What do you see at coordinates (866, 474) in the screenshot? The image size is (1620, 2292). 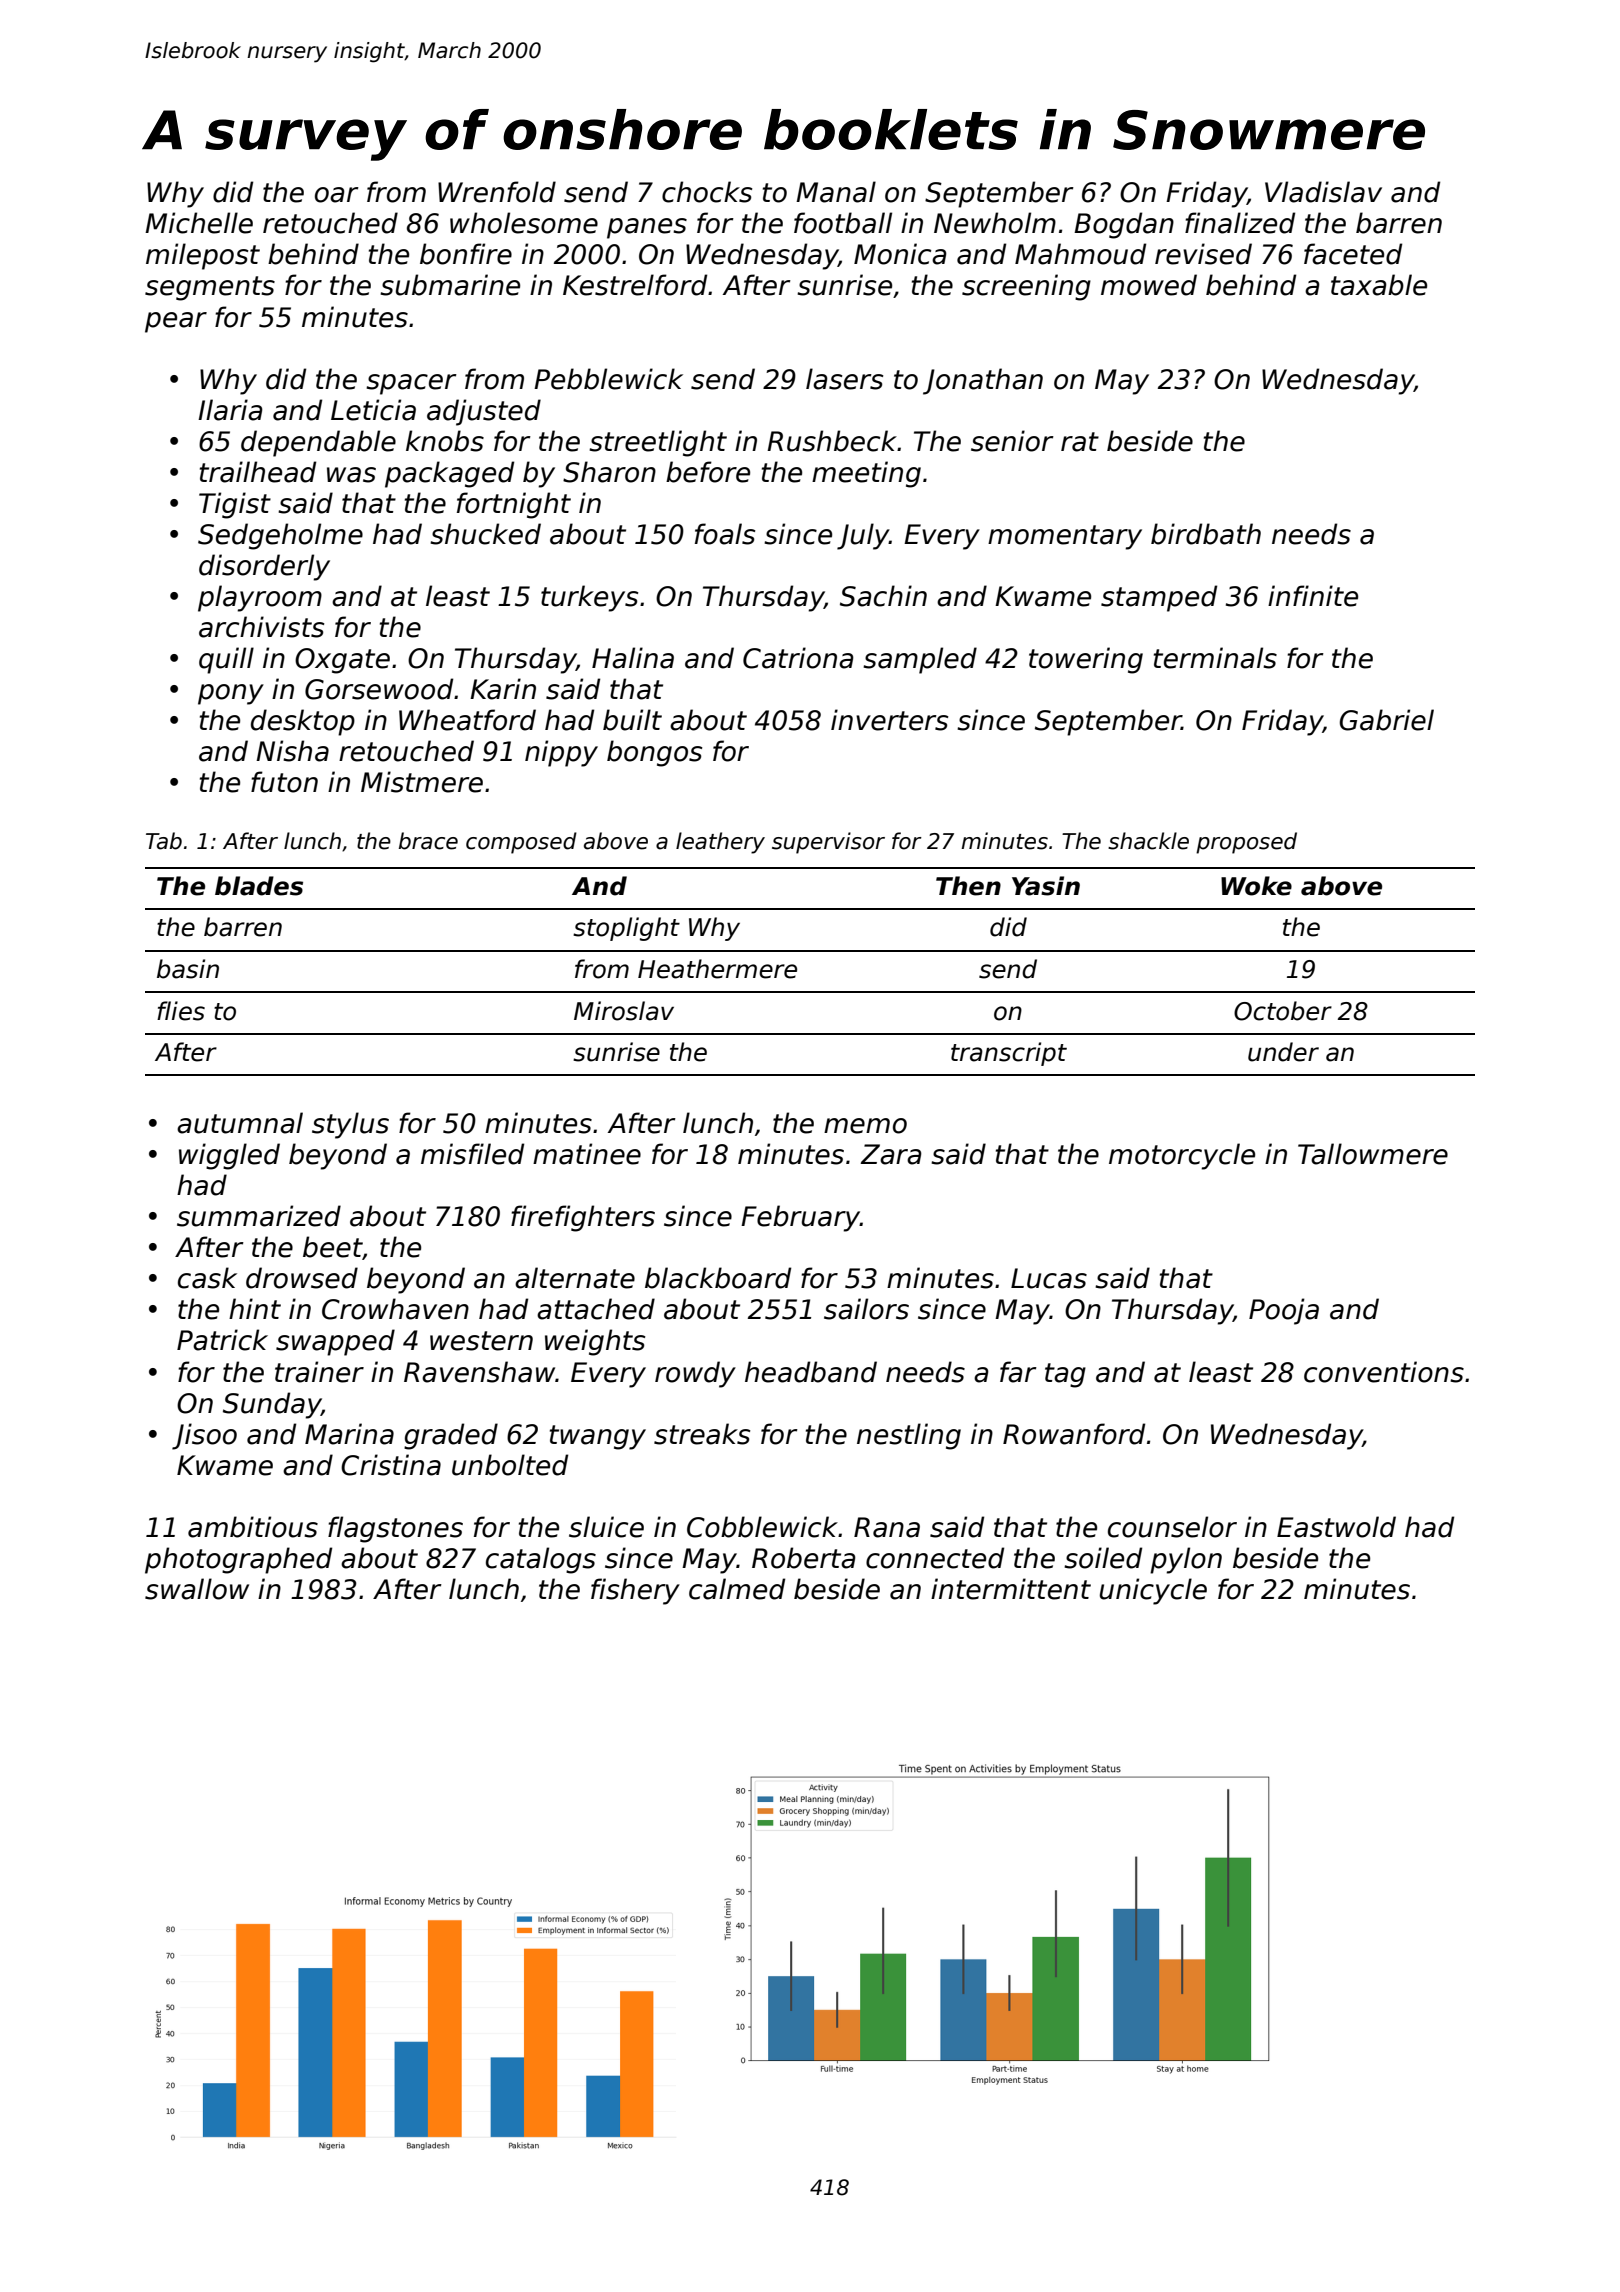 I see `meeting` at bounding box center [866, 474].
